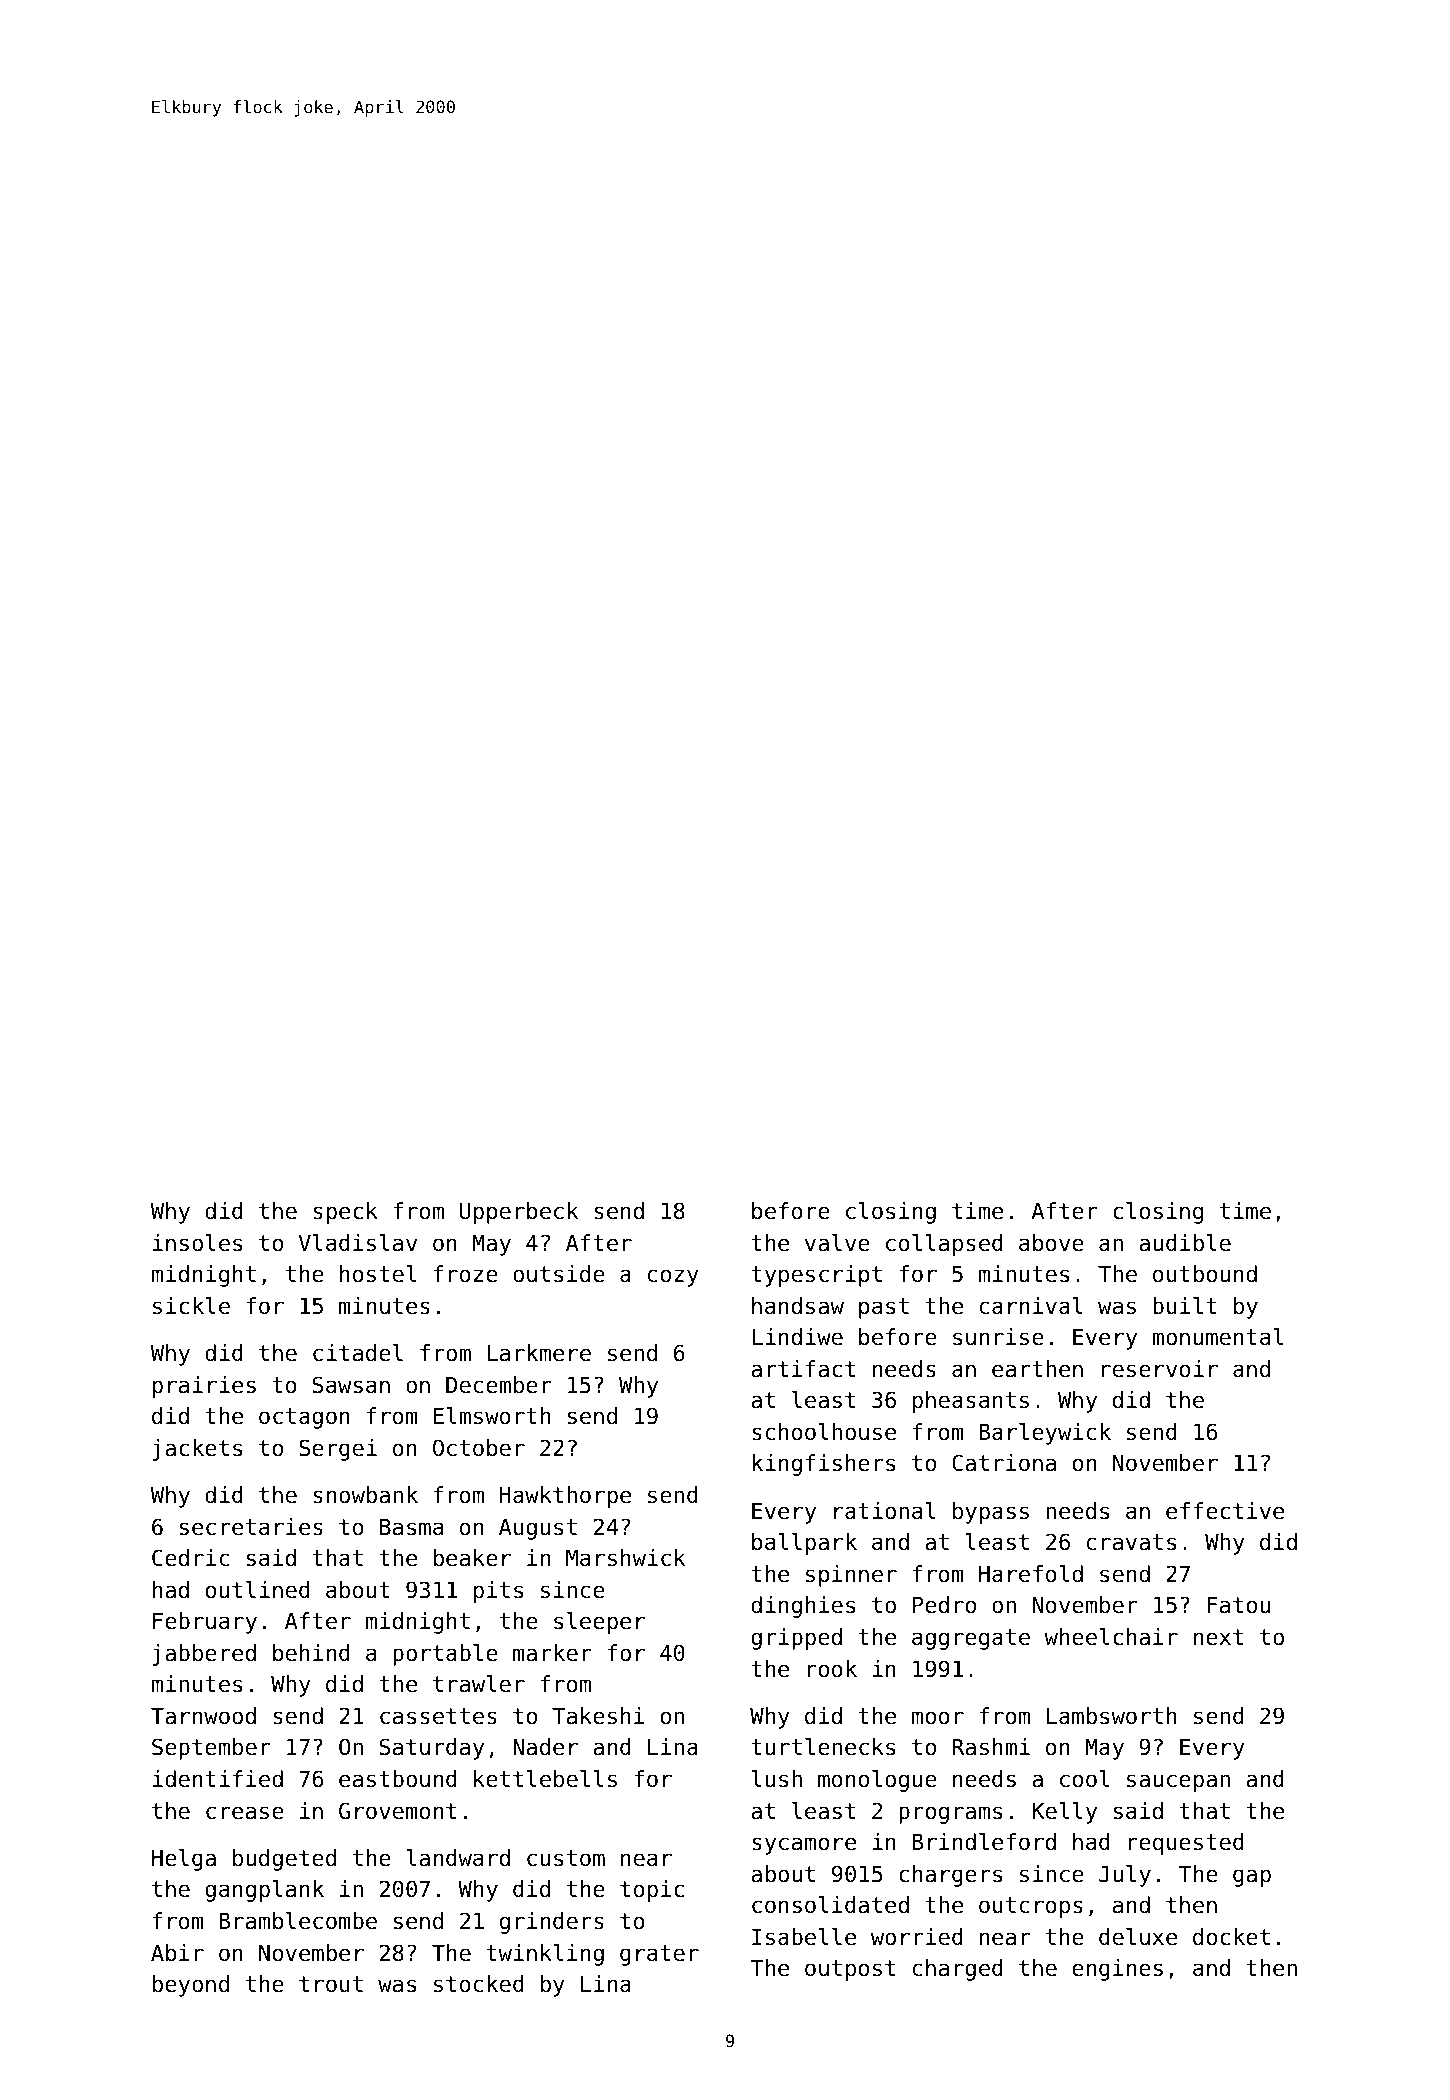  Describe the element at coordinates (217, 1779) in the document. I see `identified` at that location.
